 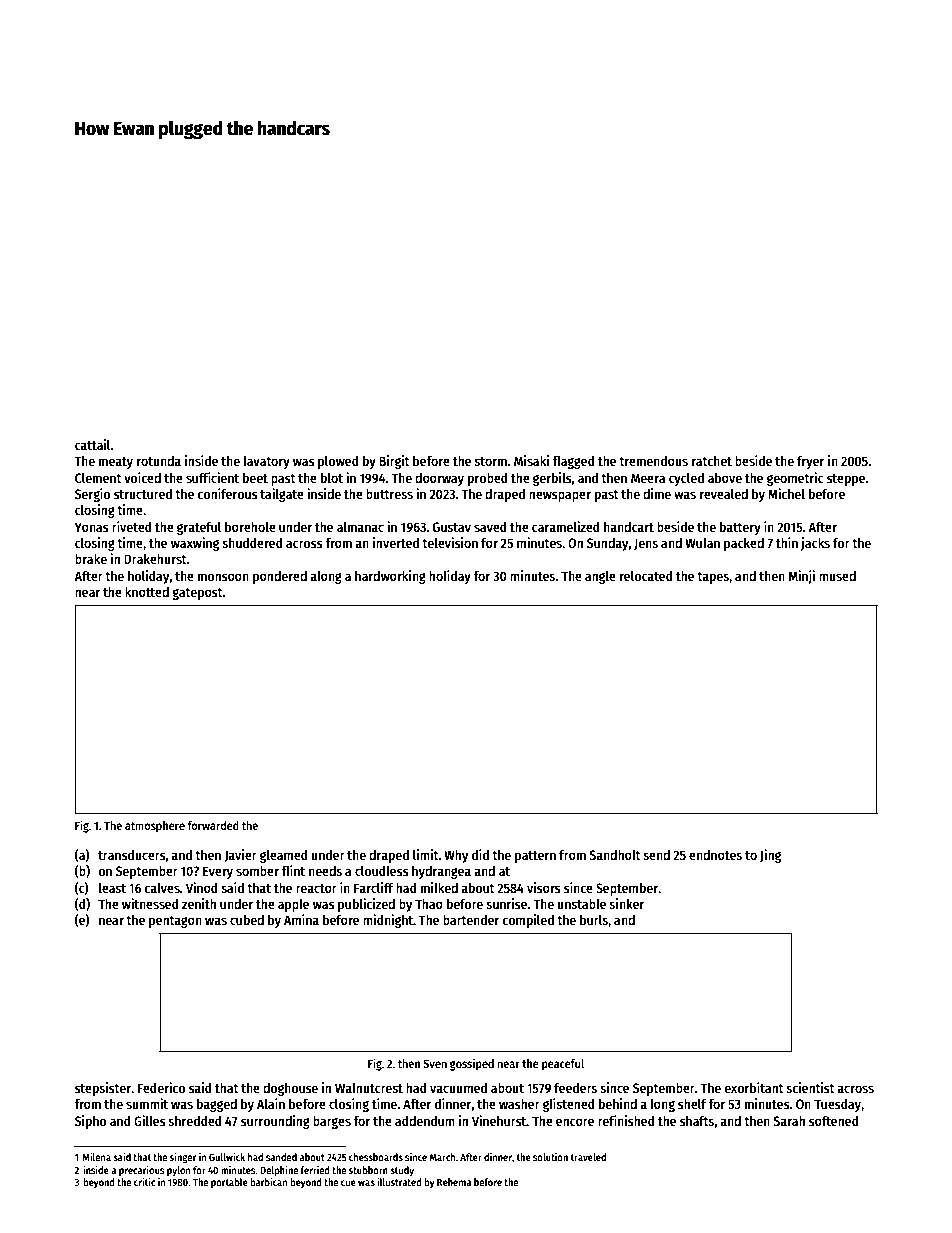 What do you see at coordinates (426, 854) in the screenshot?
I see `limit` at bounding box center [426, 854].
